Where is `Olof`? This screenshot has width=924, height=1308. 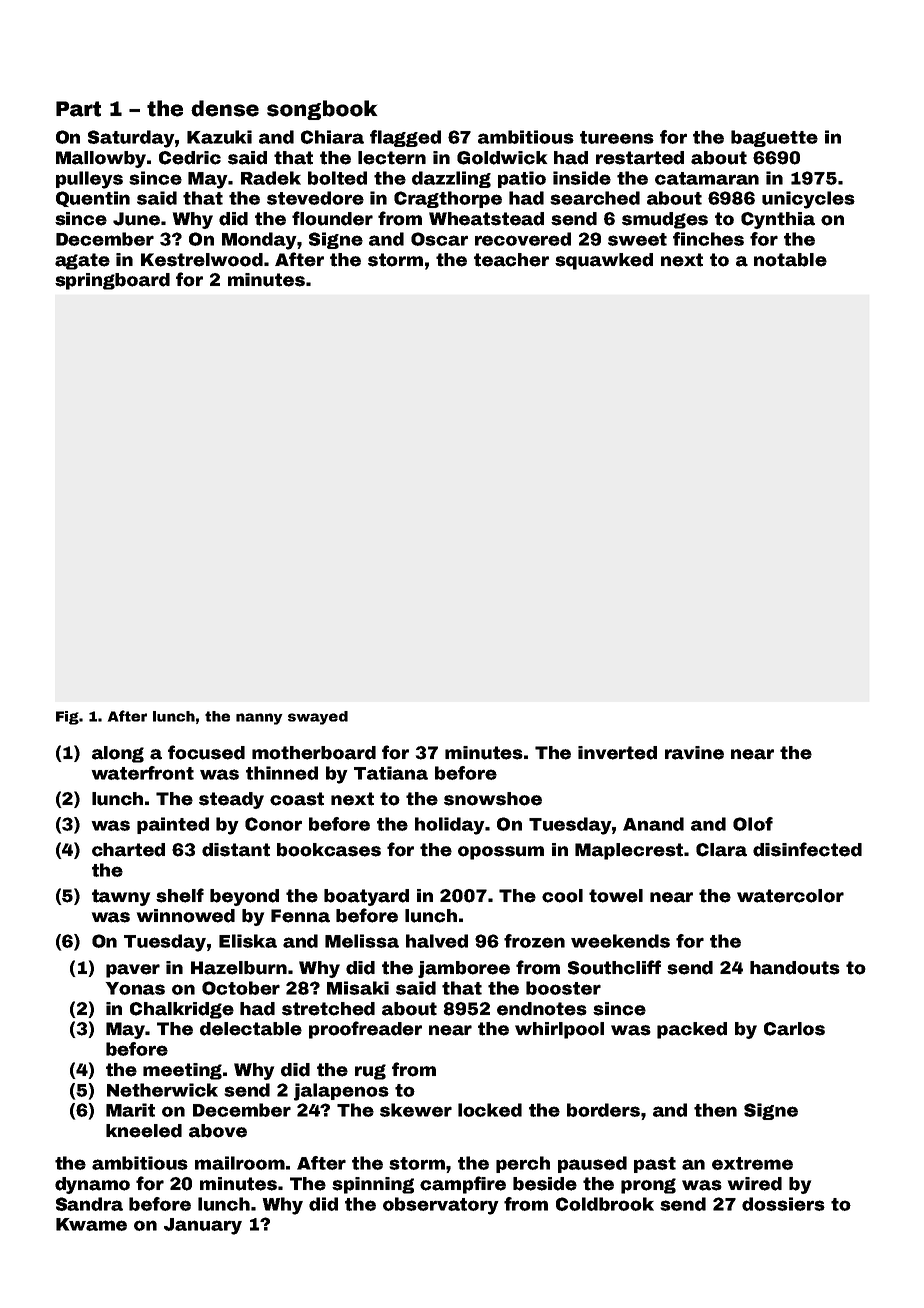 Olof is located at coordinates (753, 824).
